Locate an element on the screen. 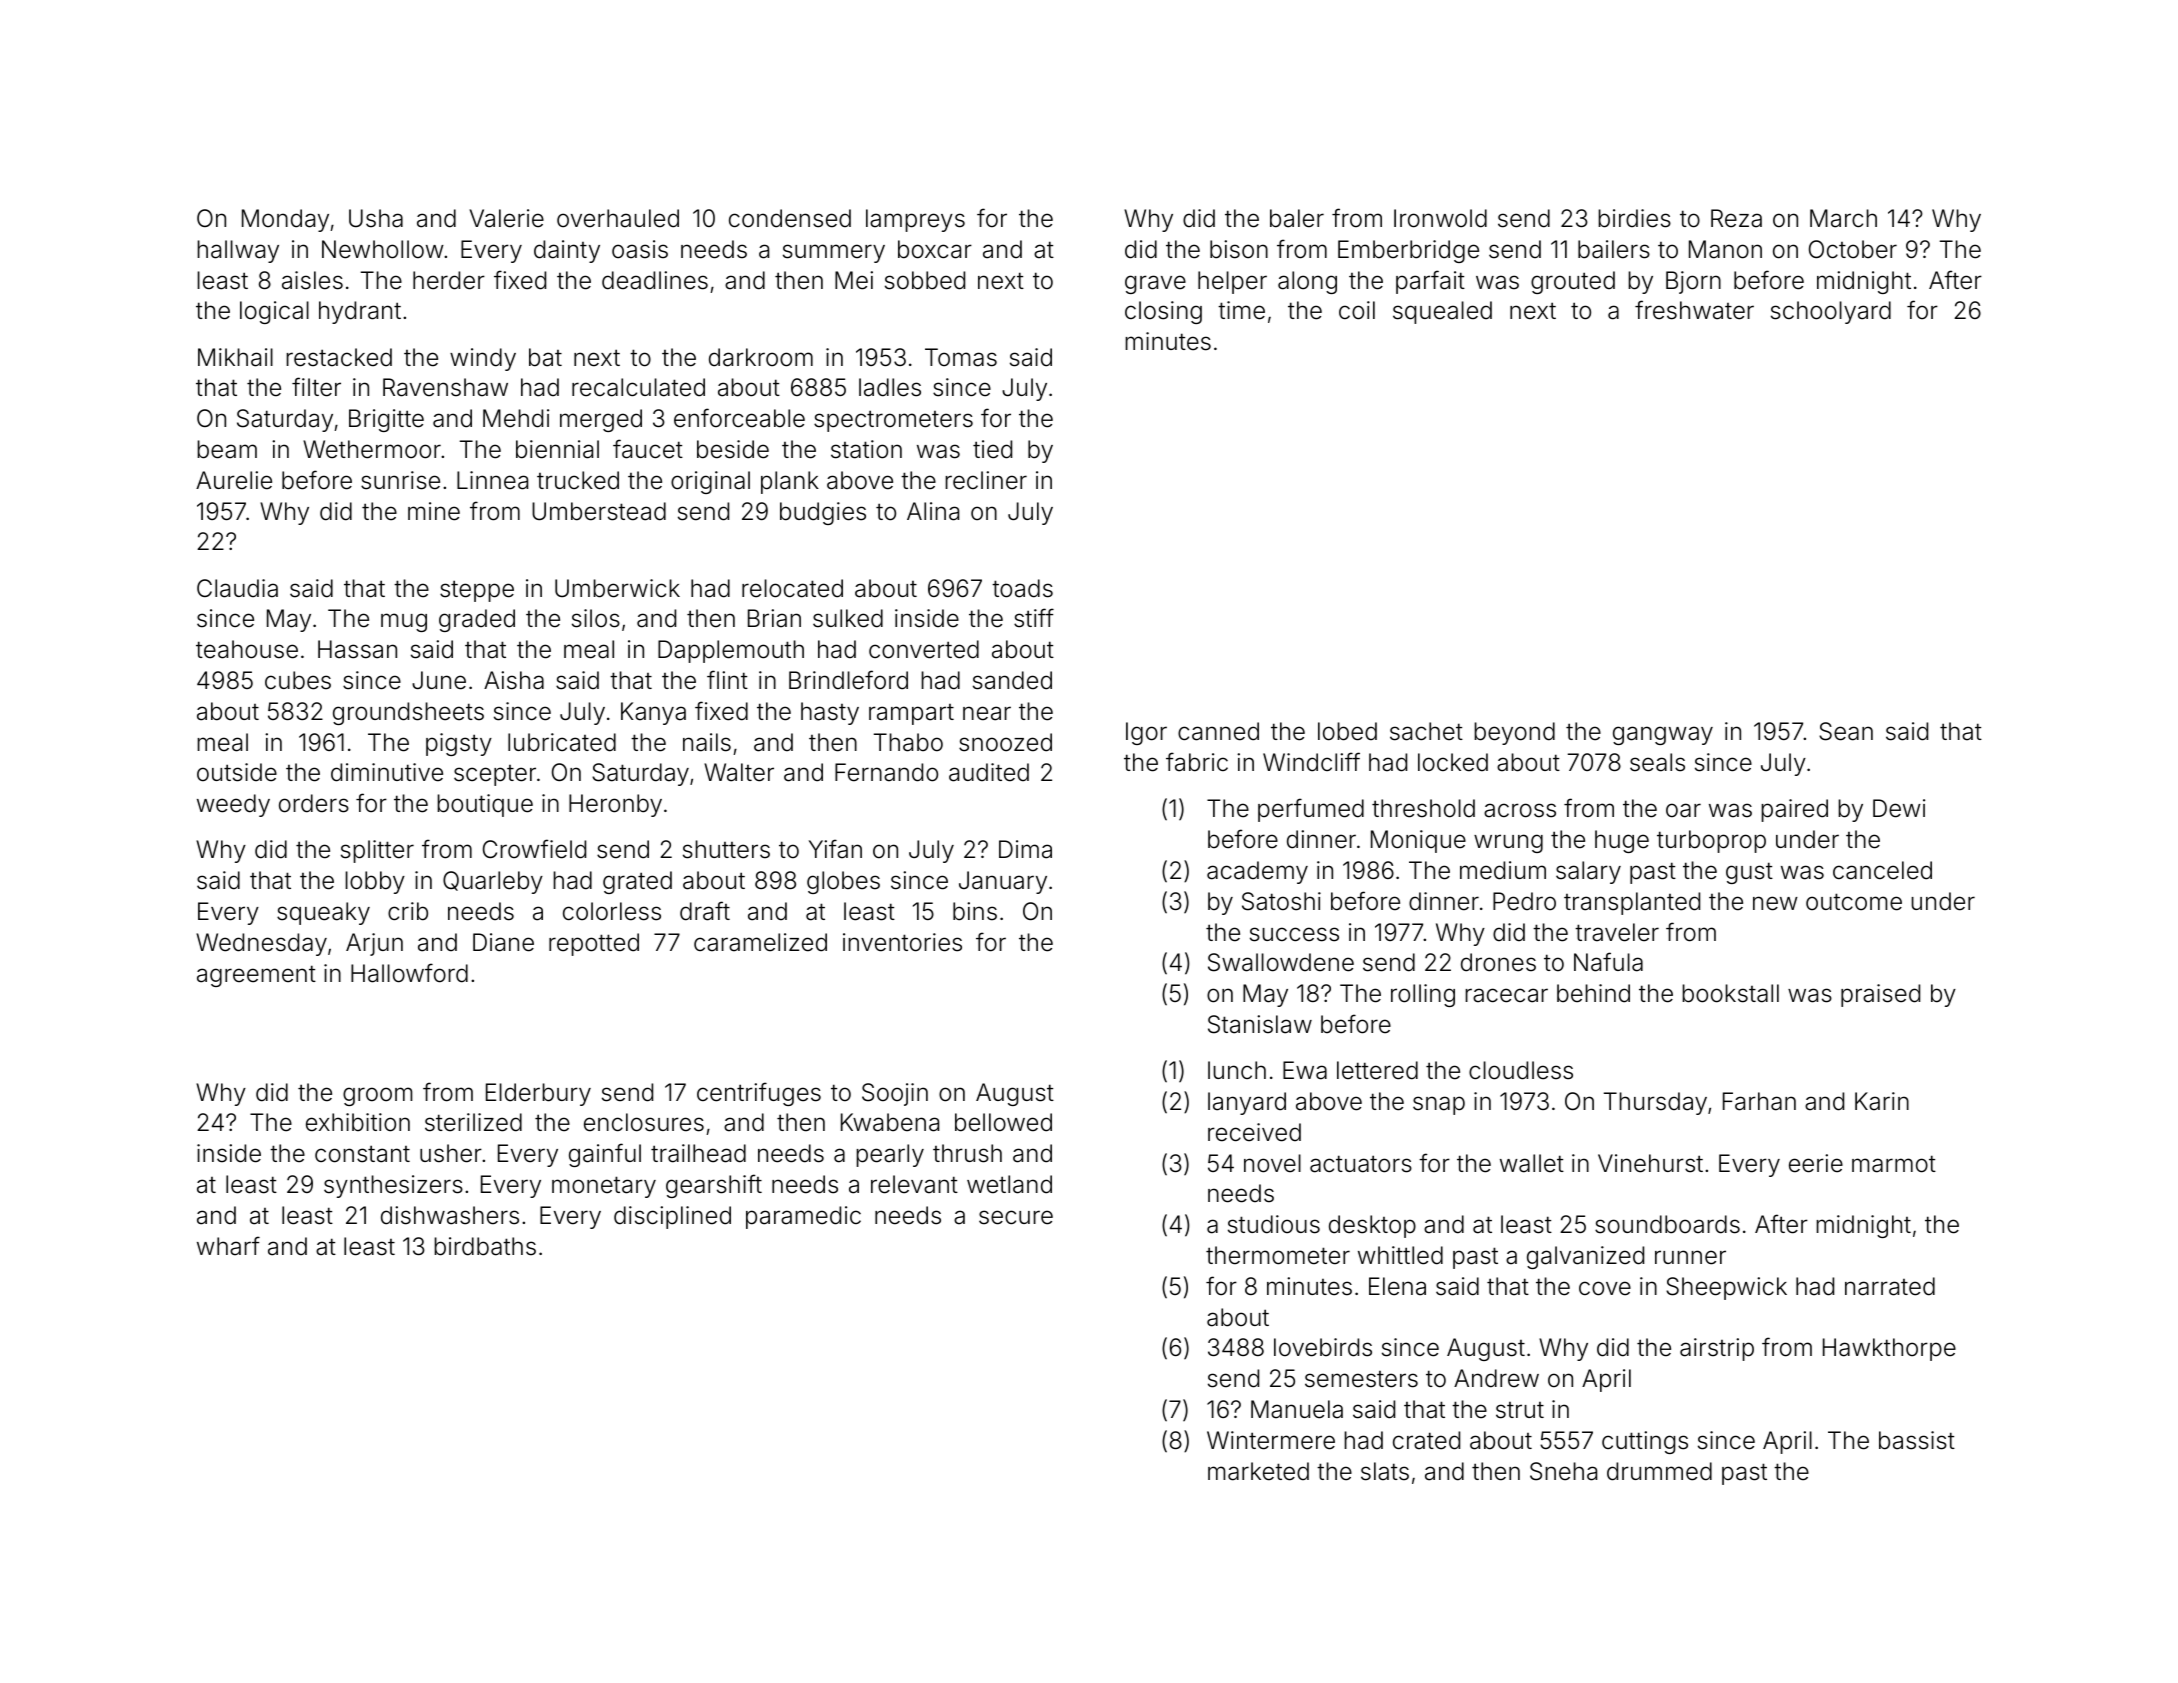 The height and width of the screenshot is (1683, 2178). Sheepwick is located at coordinates (1726, 1288).
